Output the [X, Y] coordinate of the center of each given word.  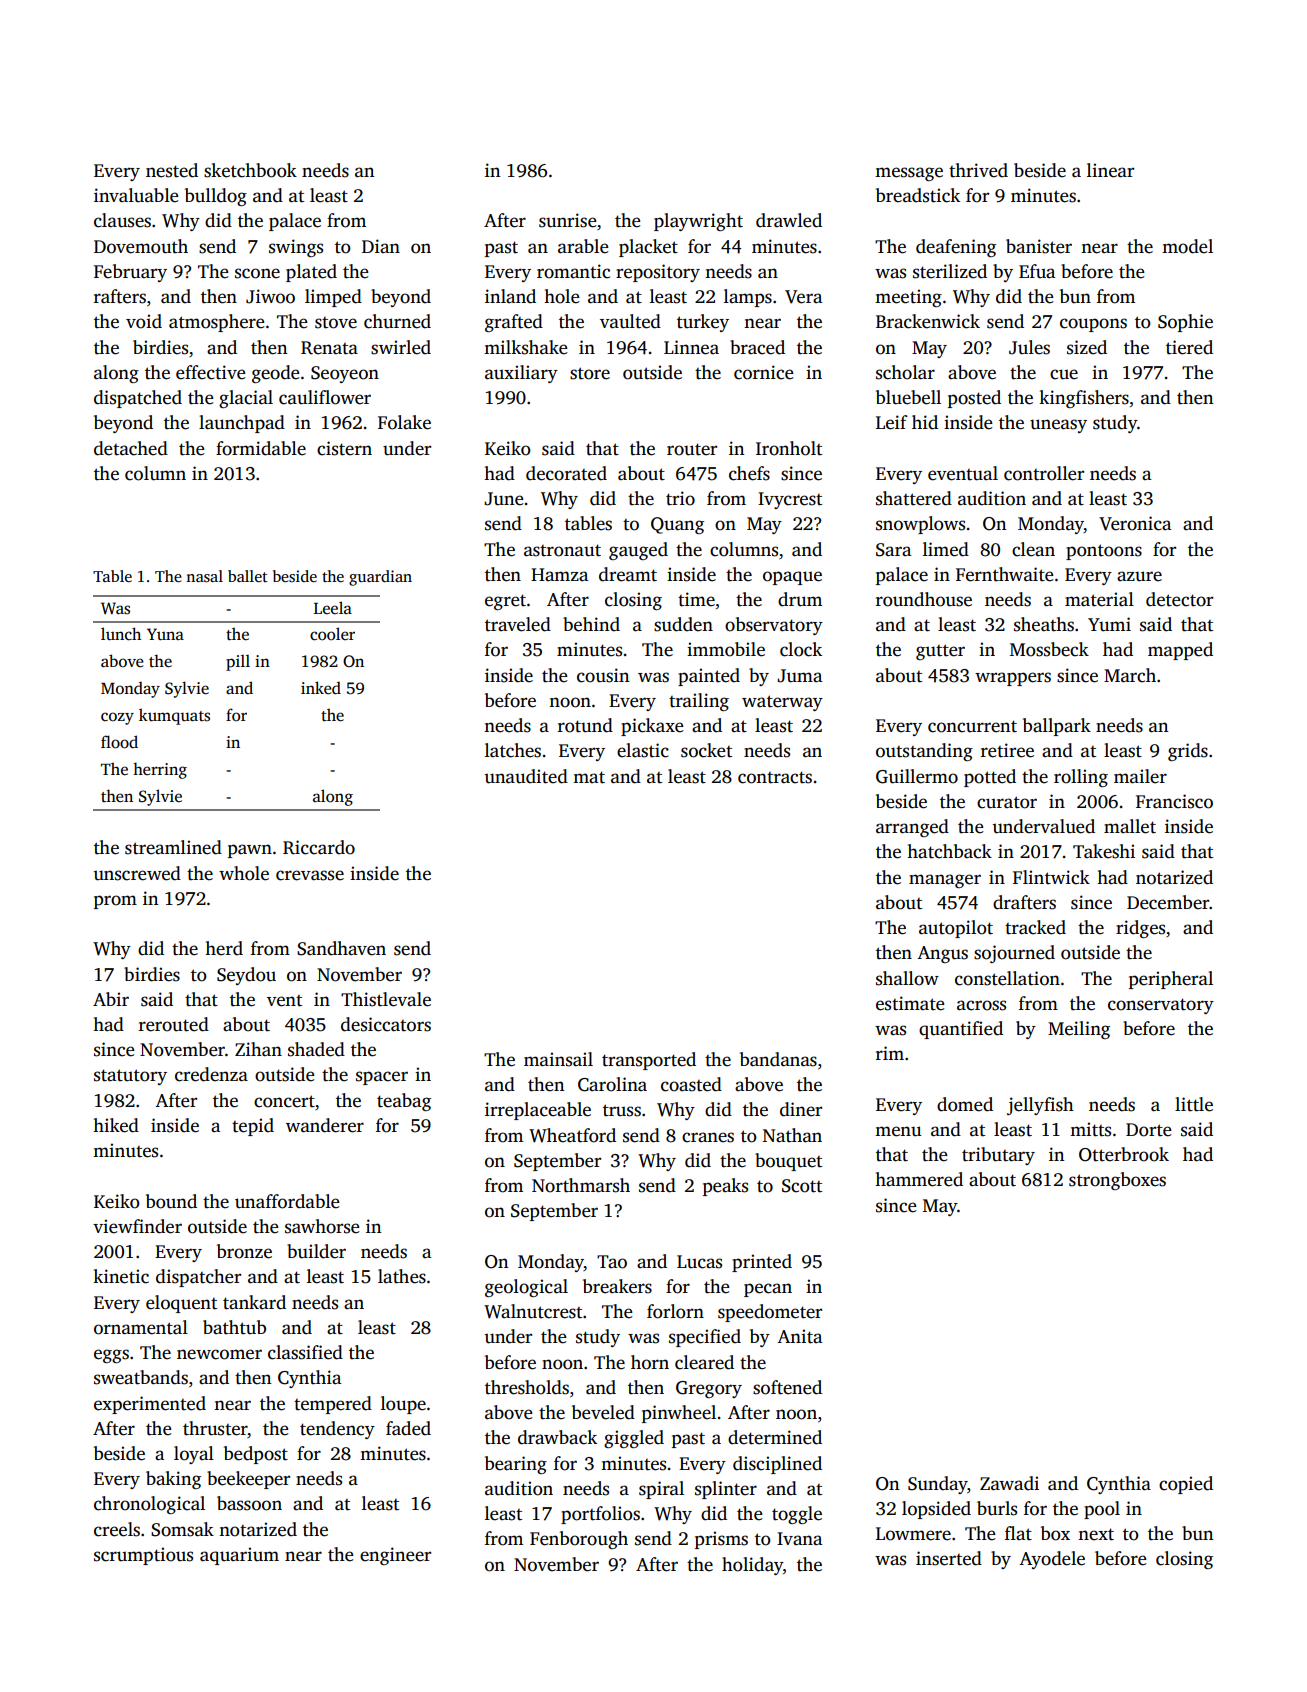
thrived [978, 170]
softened [787, 1387]
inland [510, 296]
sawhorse [322, 1226]
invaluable [136, 195]
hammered [919, 1179]
